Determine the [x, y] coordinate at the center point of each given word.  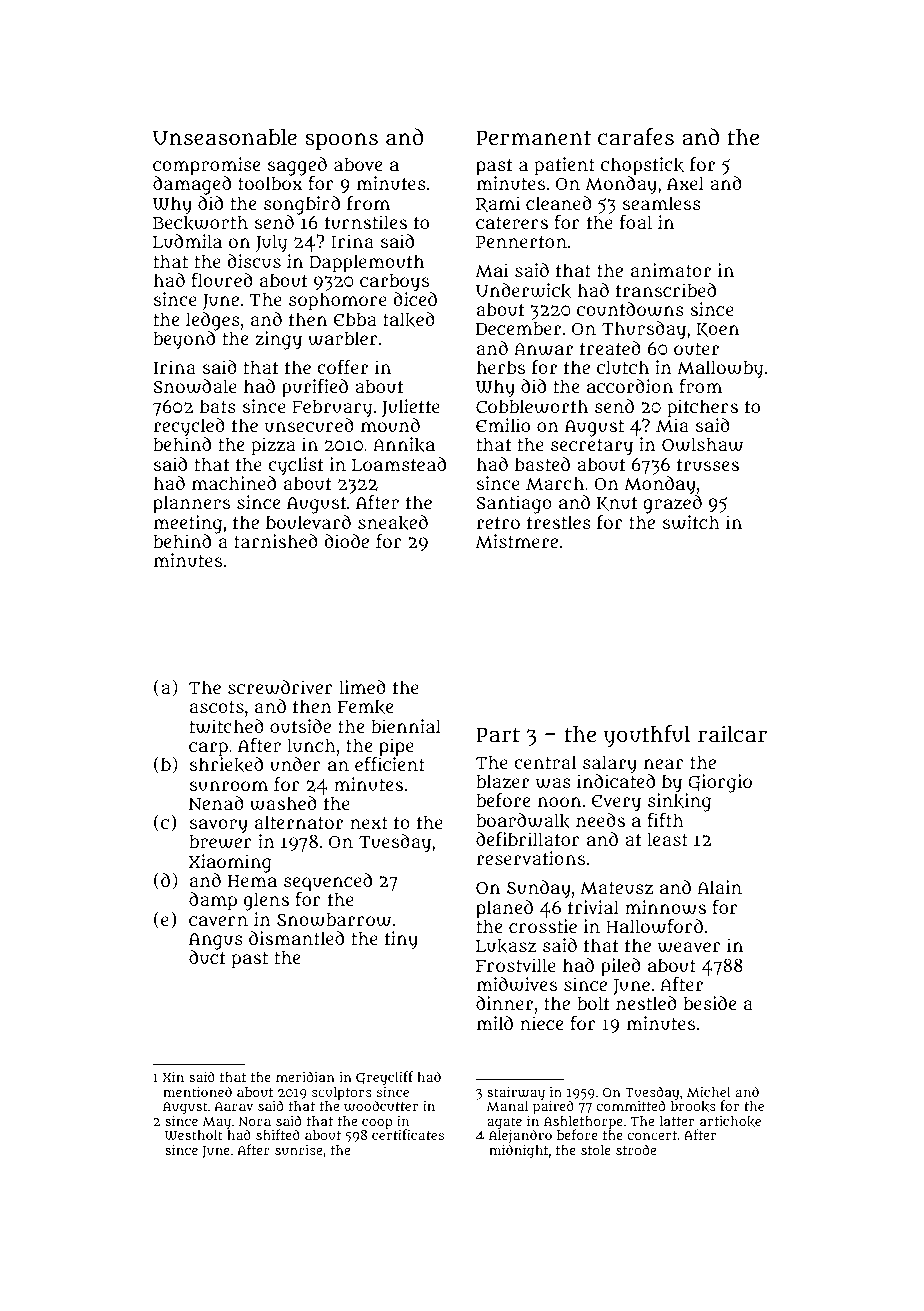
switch [691, 522]
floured [222, 280]
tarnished [276, 541]
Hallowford [654, 926]
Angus [216, 941]
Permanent [533, 137]
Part [498, 734]
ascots [217, 707]
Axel [685, 183]
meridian [305, 1076]
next [369, 823]
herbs [501, 367]
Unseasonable [225, 137]
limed [362, 687]
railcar [732, 733]
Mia [672, 425]
